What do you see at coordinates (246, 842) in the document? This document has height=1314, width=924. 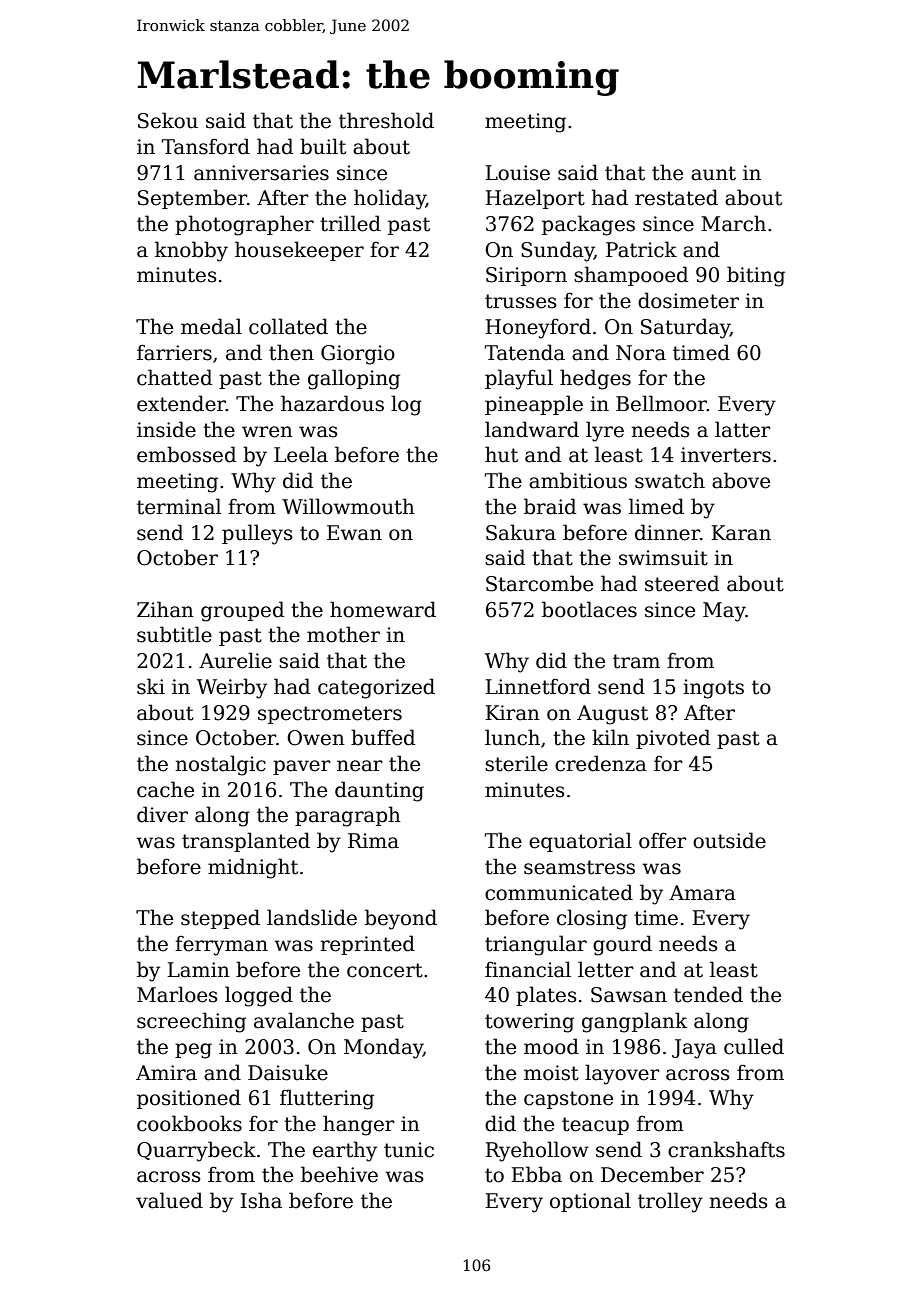 I see `transplanted` at bounding box center [246, 842].
